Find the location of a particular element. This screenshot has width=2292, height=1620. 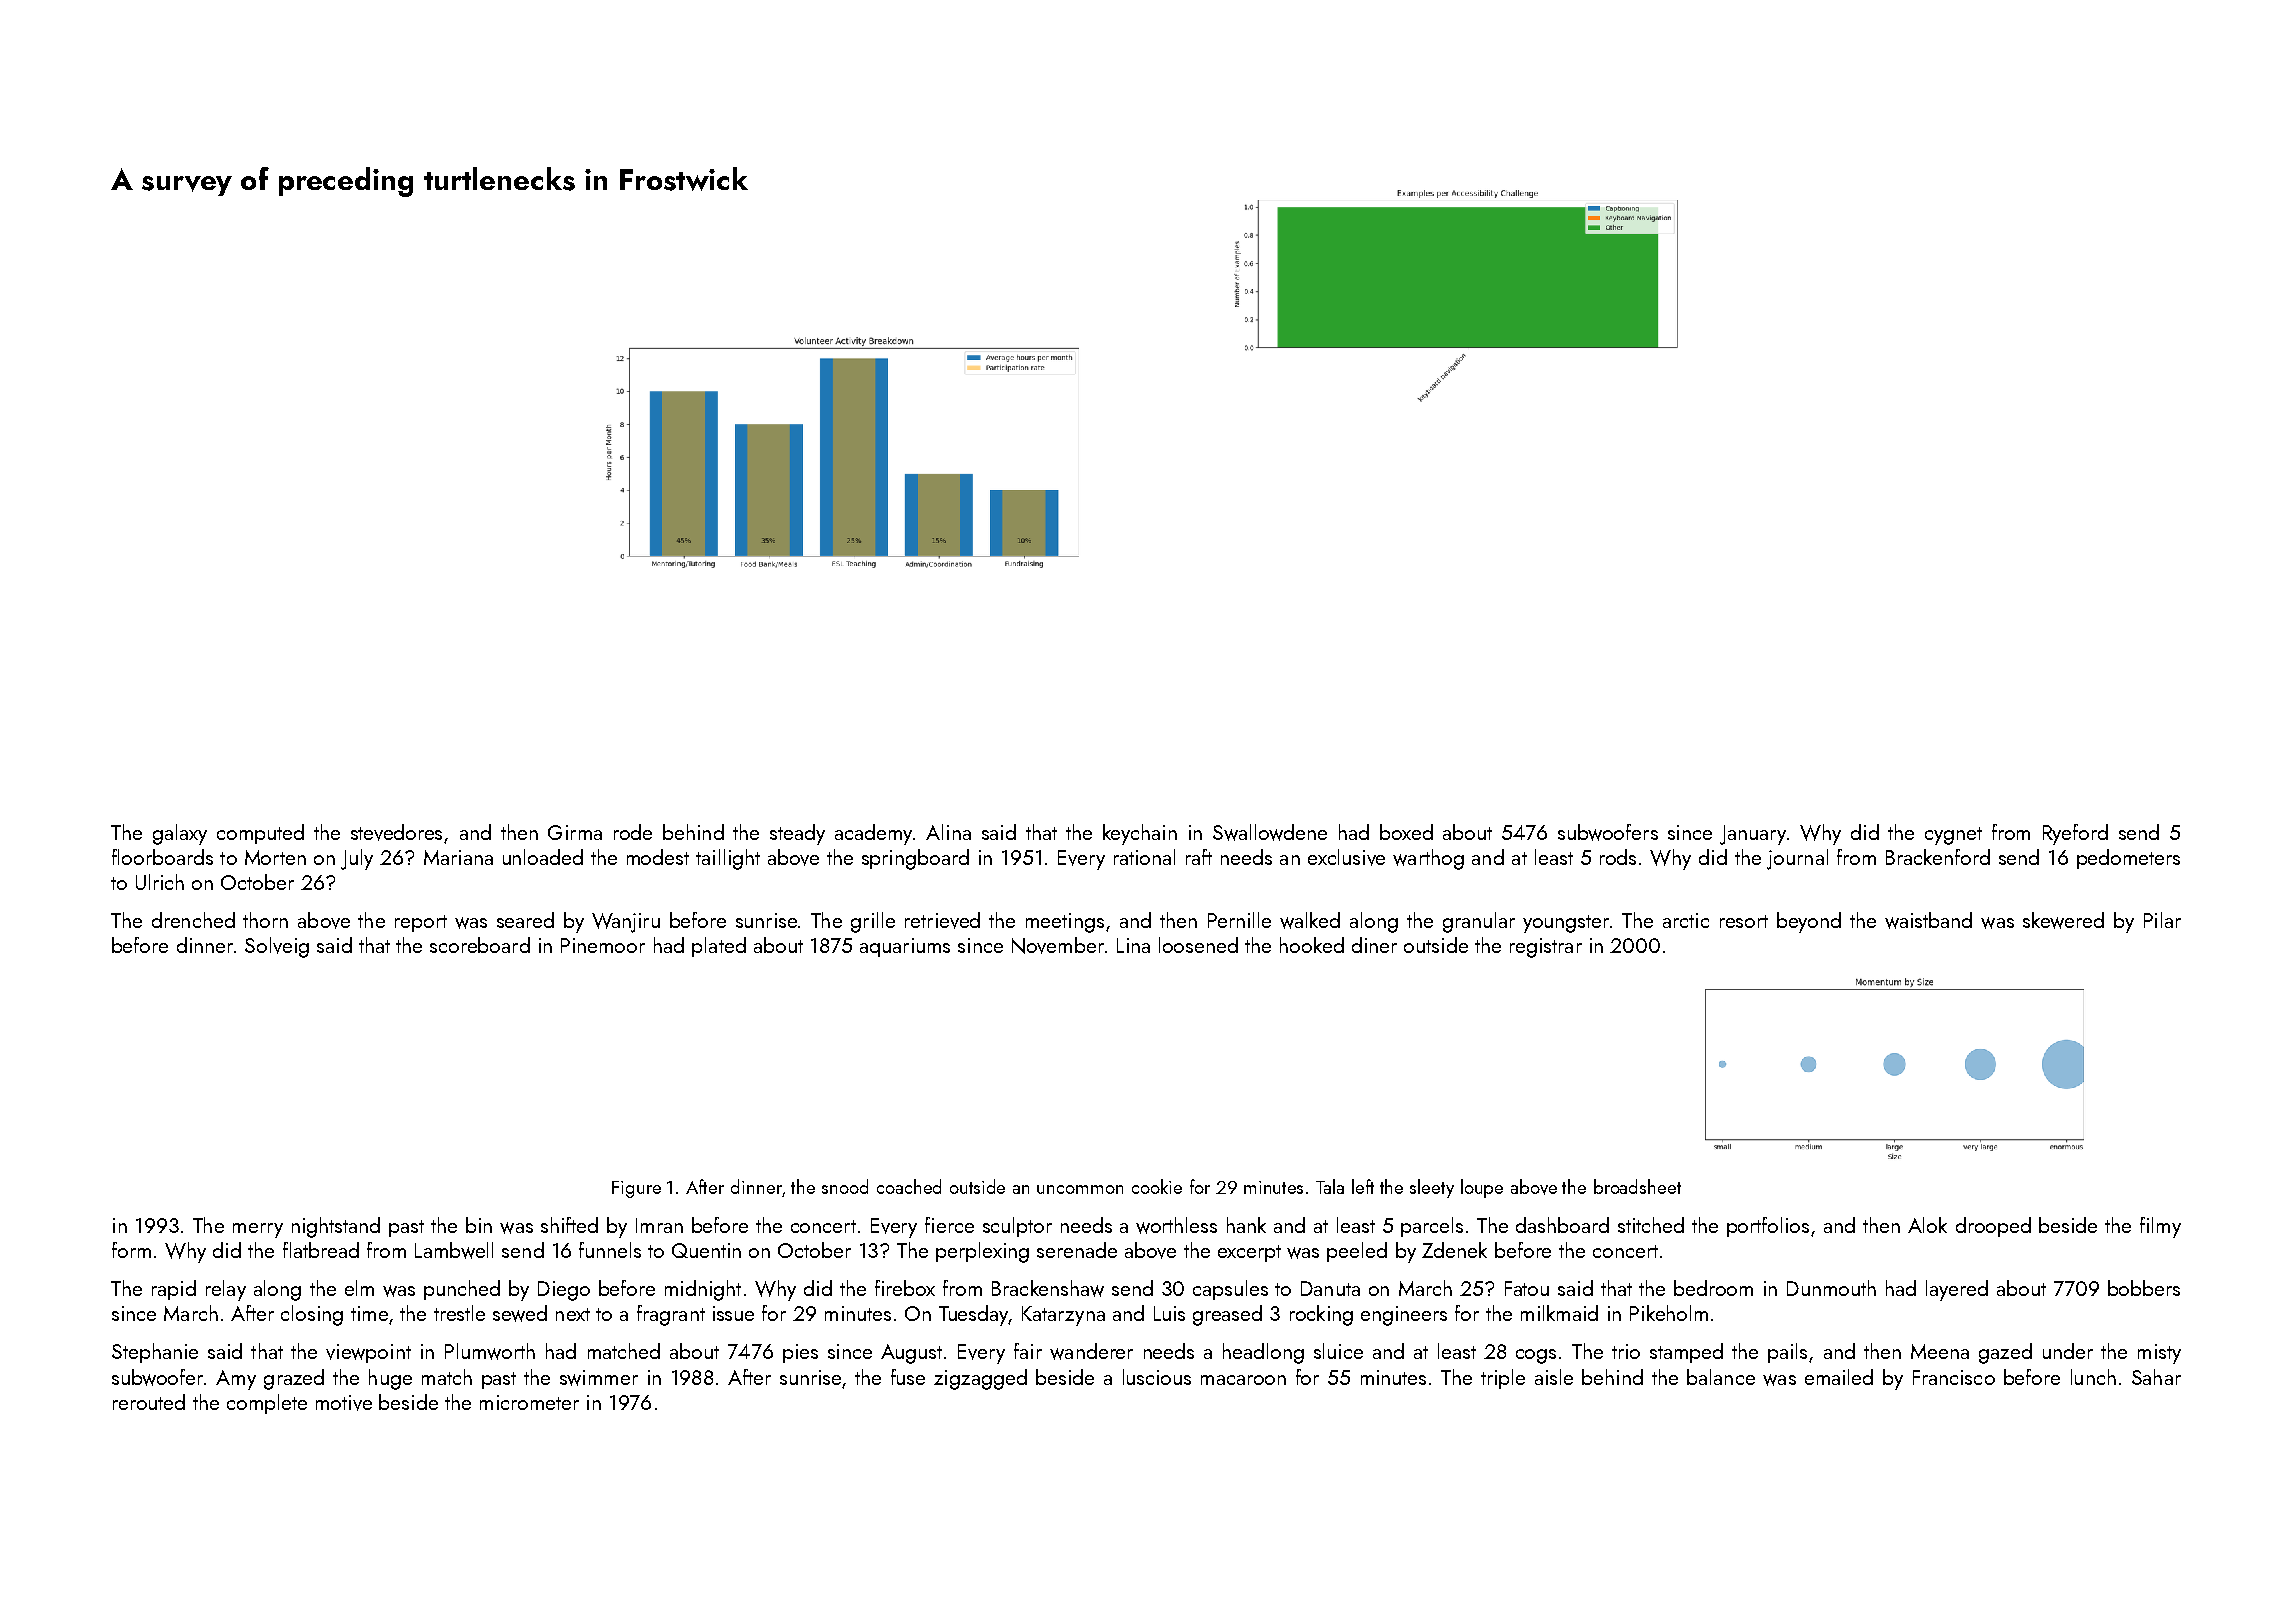

bobbers is located at coordinates (2144, 1288).
